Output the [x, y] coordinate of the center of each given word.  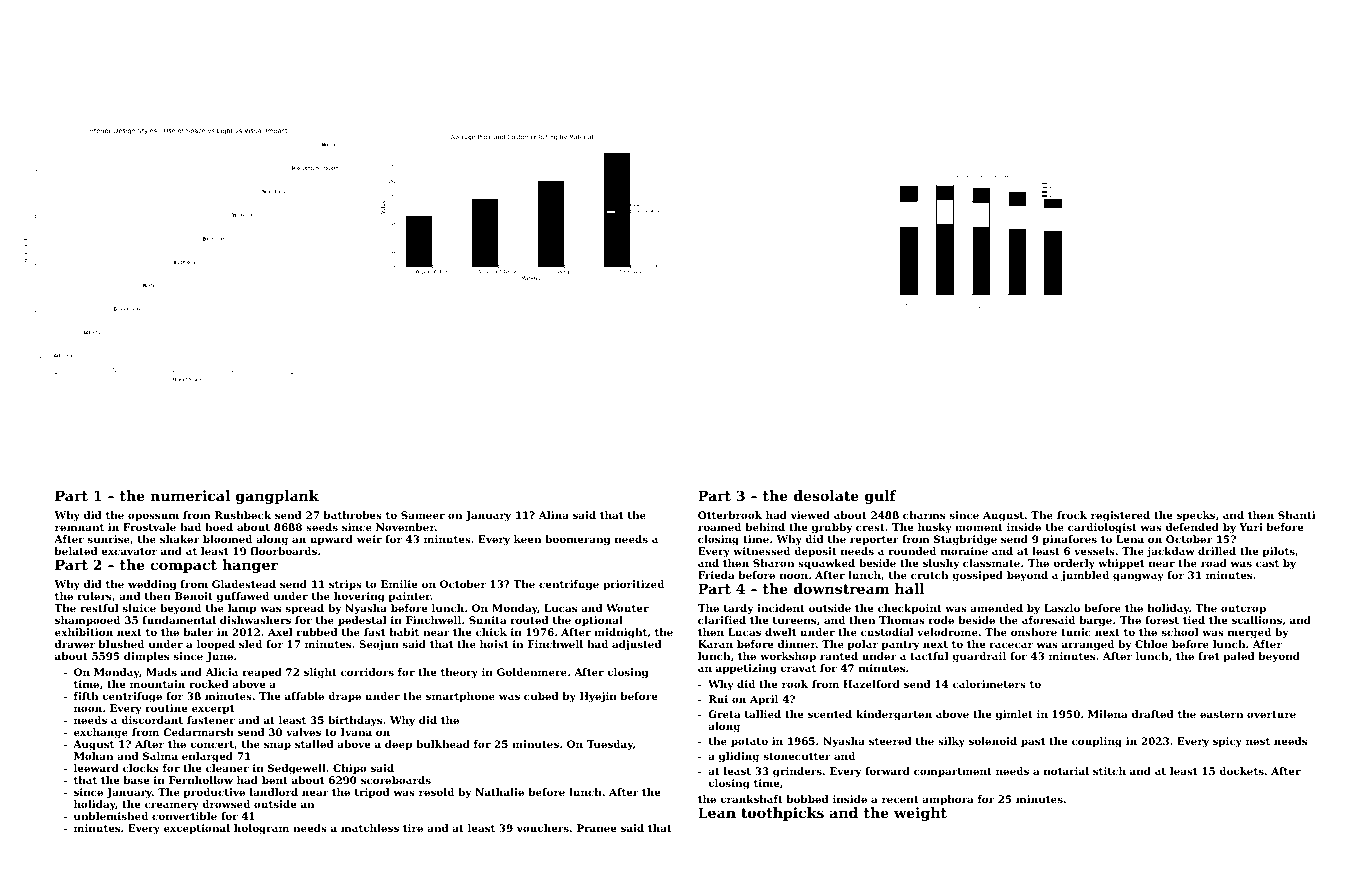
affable [304, 696]
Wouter [627, 608]
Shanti [1297, 515]
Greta [724, 714]
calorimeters [989, 684]
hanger [250, 566]
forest [1162, 620]
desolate [826, 495]
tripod [372, 793]
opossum [153, 517]
